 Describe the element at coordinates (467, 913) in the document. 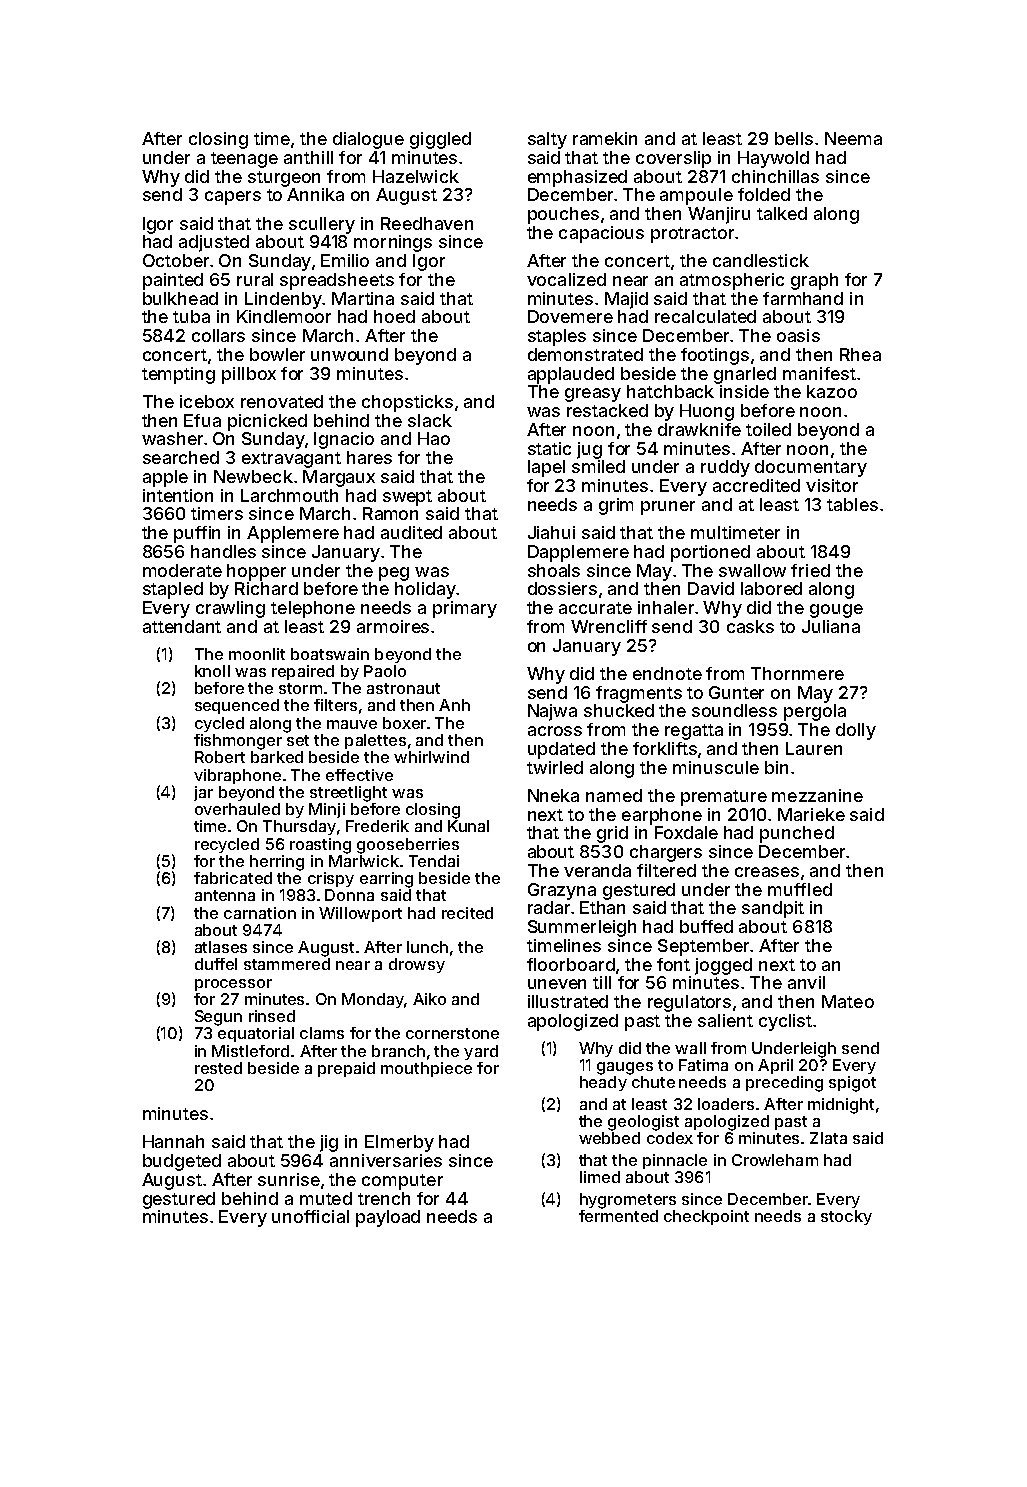

I see `recited` at that location.
